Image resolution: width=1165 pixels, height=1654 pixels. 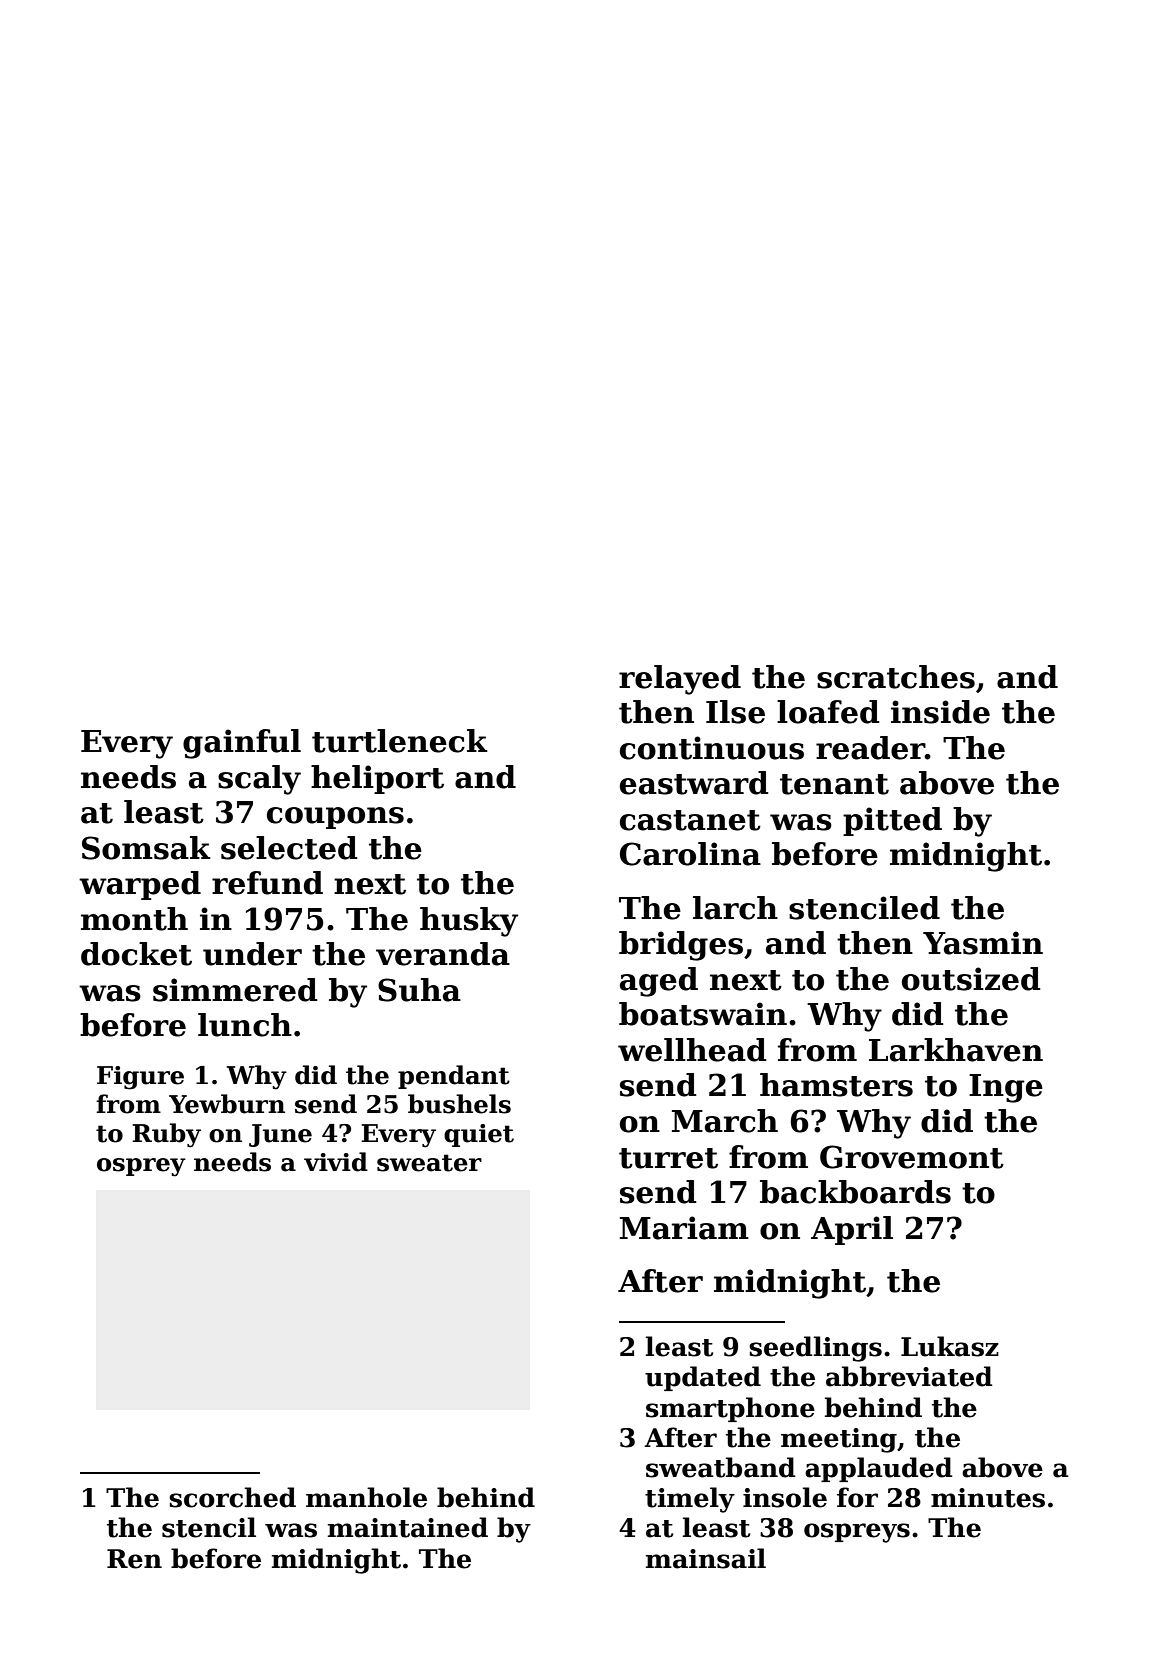 What do you see at coordinates (659, 982) in the screenshot?
I see `aged` at bounding box center [659, 982].
